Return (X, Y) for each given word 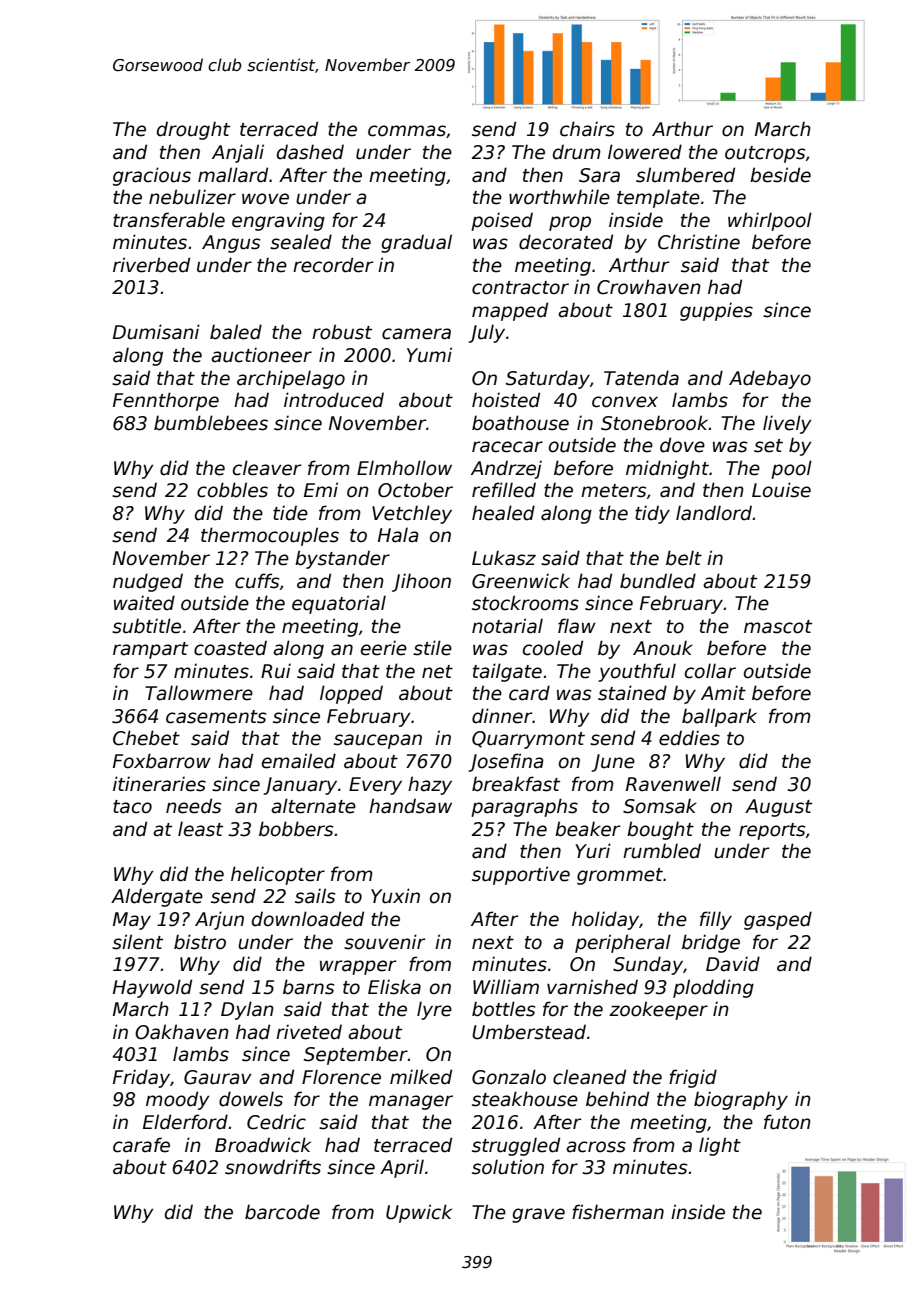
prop (570, 223)
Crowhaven (649, 287)
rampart (150, 650)
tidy (652, 514)
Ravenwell (673, 784)
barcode (282, 1212)
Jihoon (421, 582)
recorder (333, 265)
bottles (503, 1009)
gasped (778, 920)
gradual (416, 243)
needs (193, 806)
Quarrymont (528, 740)
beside (780, 175)
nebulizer (192, 197)
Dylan (247, 1010)
